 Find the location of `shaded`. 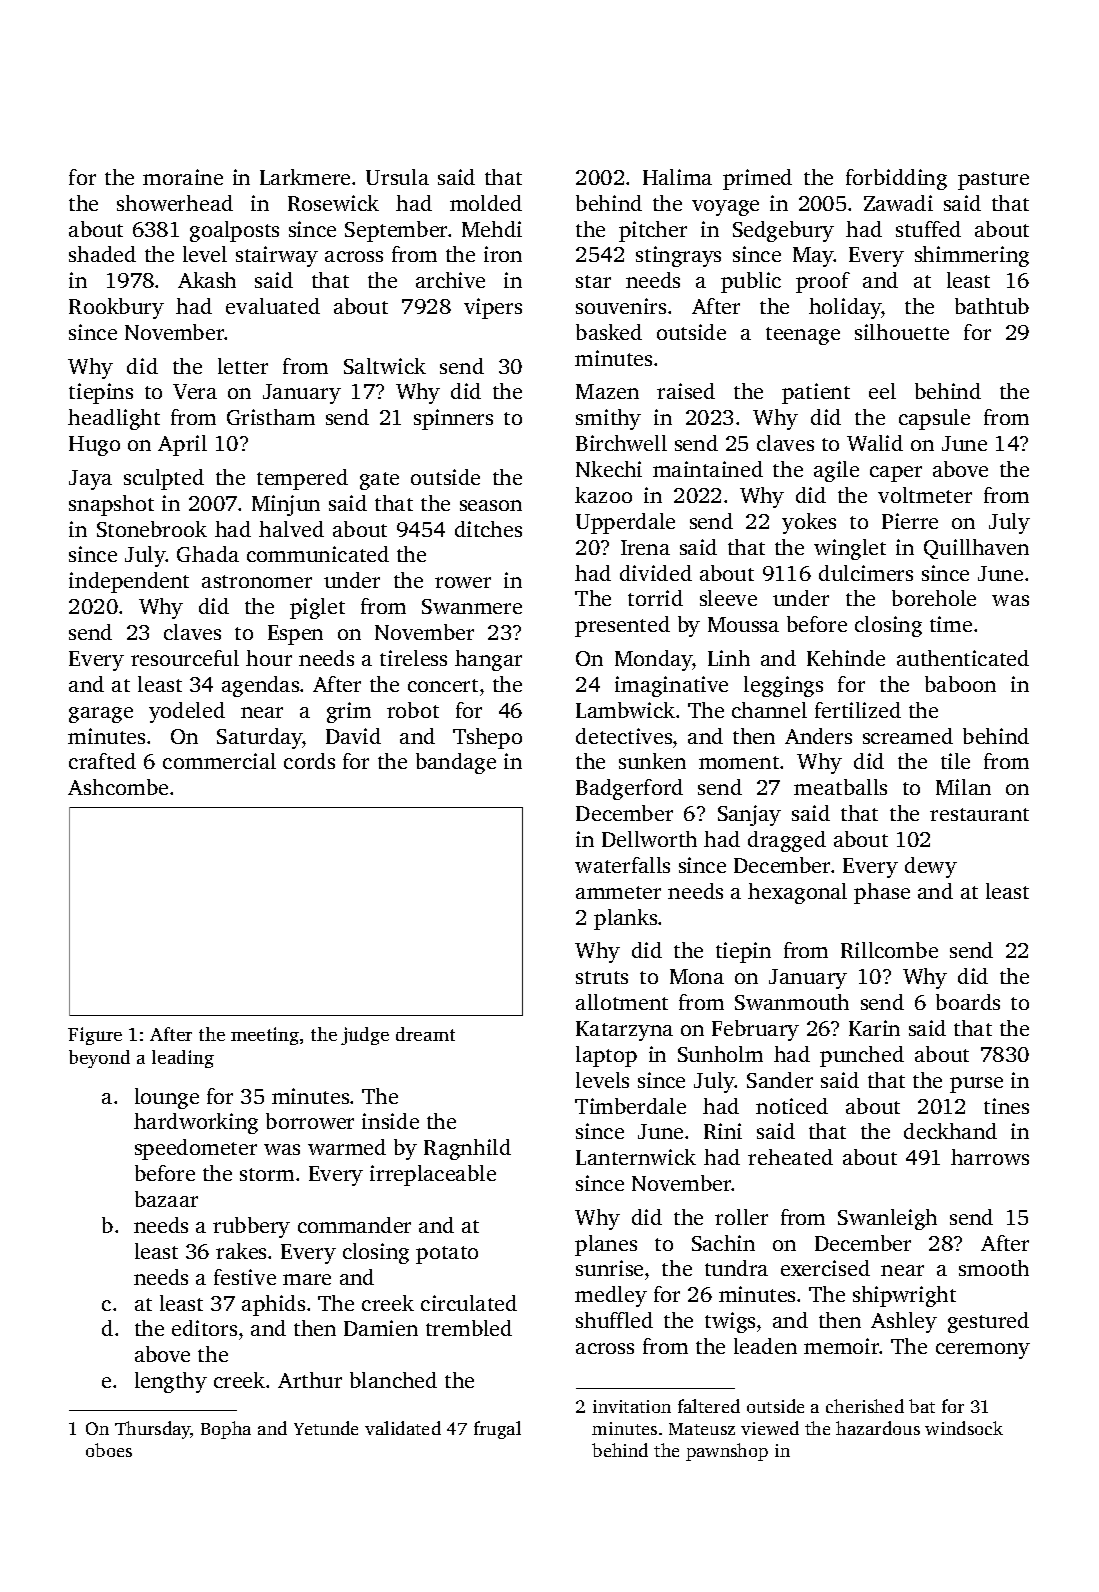

shaded is located at coordinates (102, 254).
